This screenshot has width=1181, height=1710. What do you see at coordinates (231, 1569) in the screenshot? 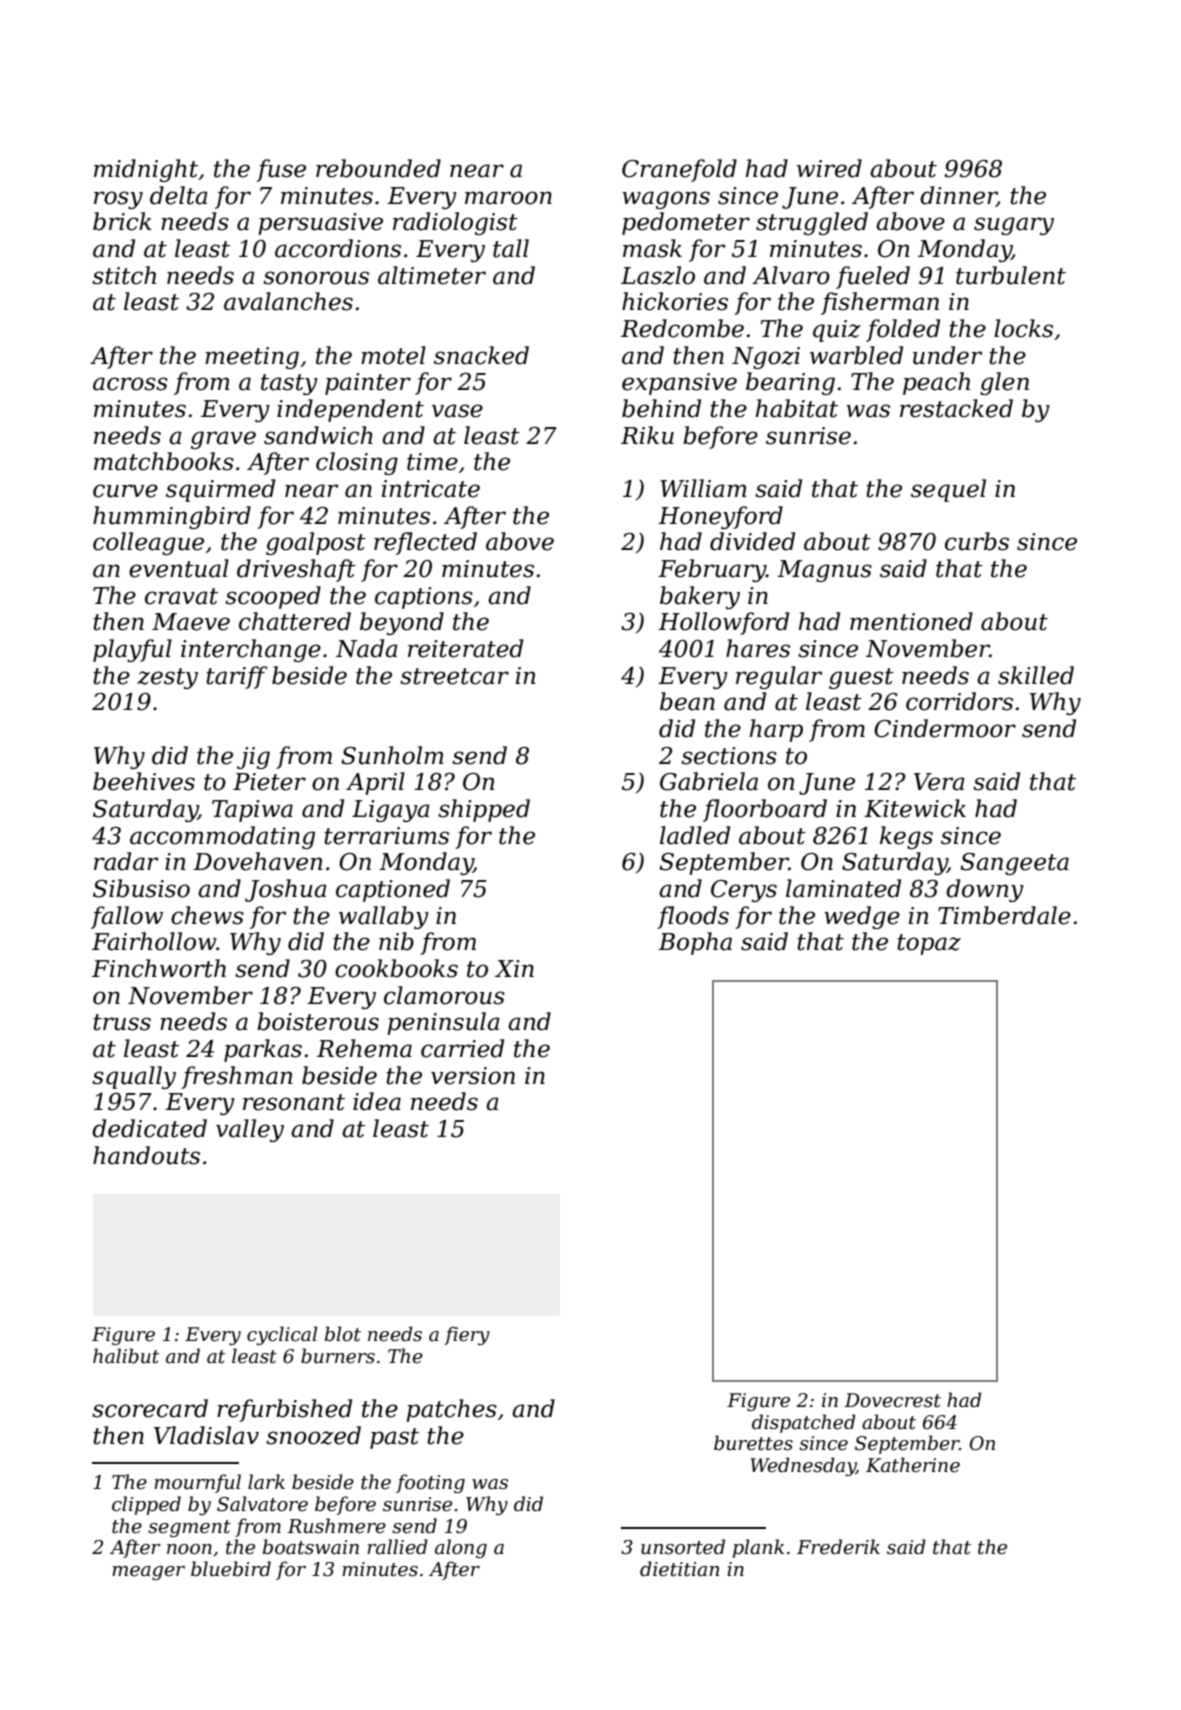
I see `bluebird` at bounding box center [231, 1569].
